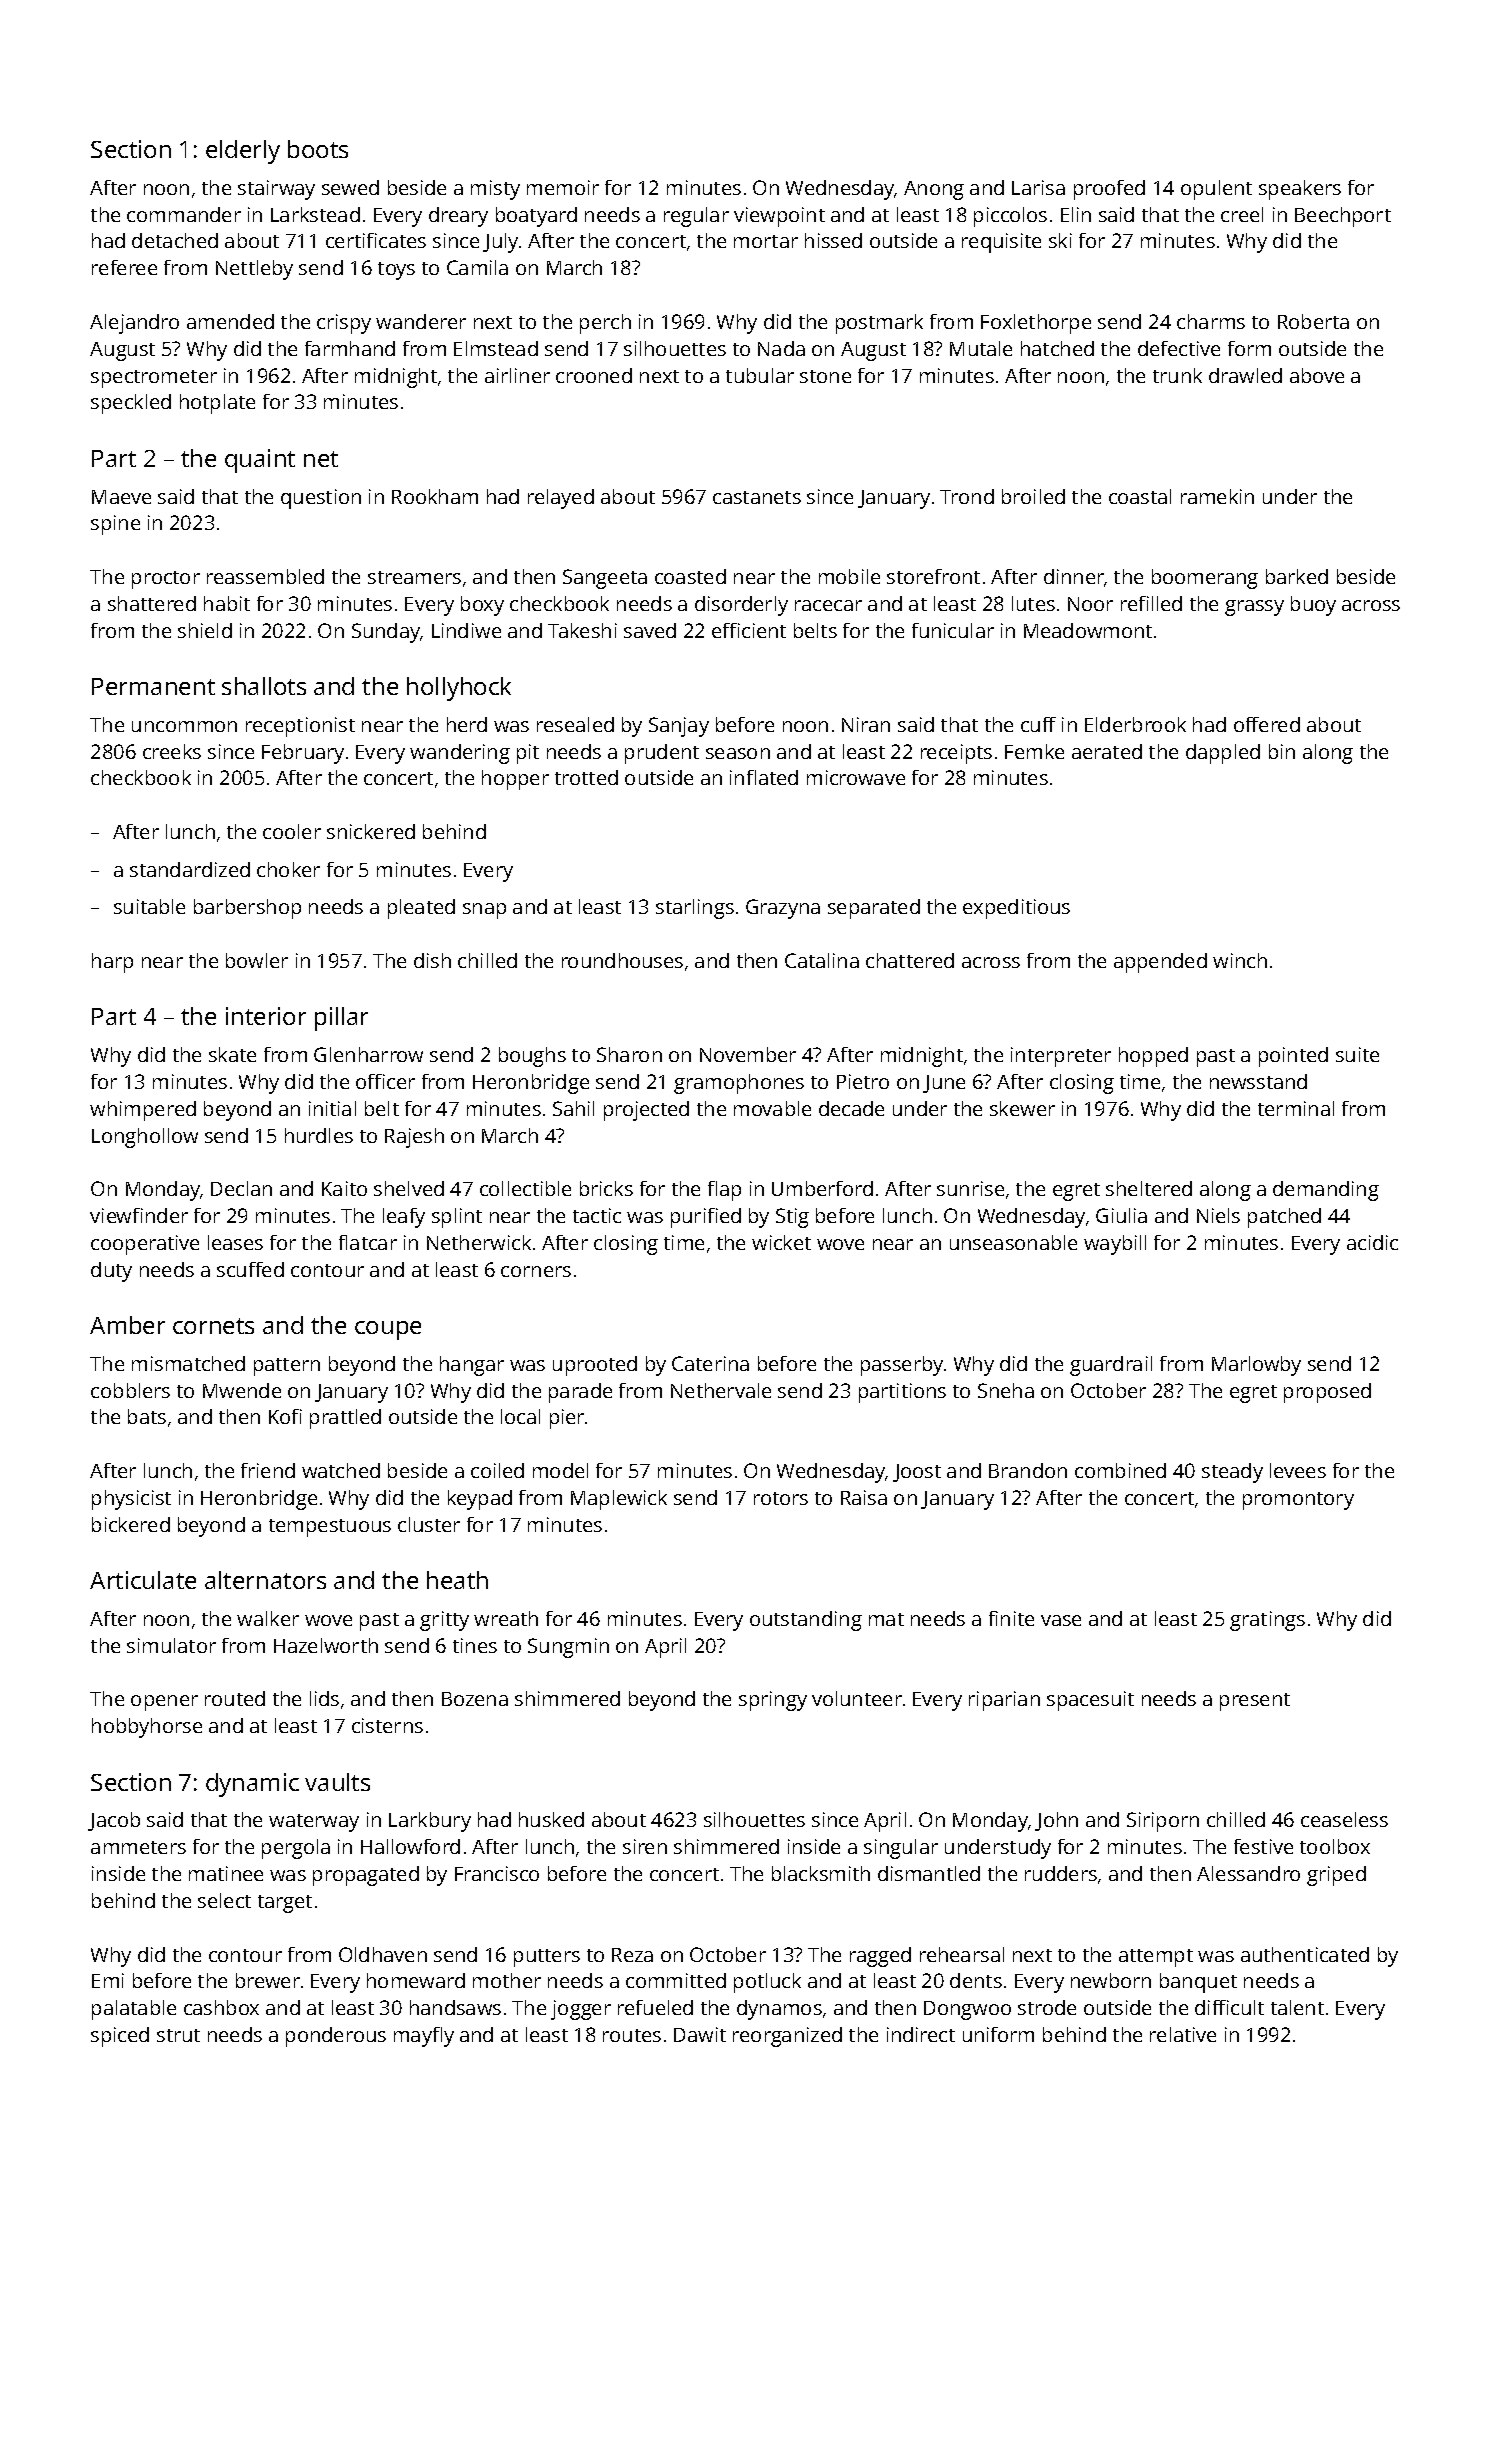  Describe the element at coordinates (1216, 190) in the screenshot. I see `opulent` at that location.
